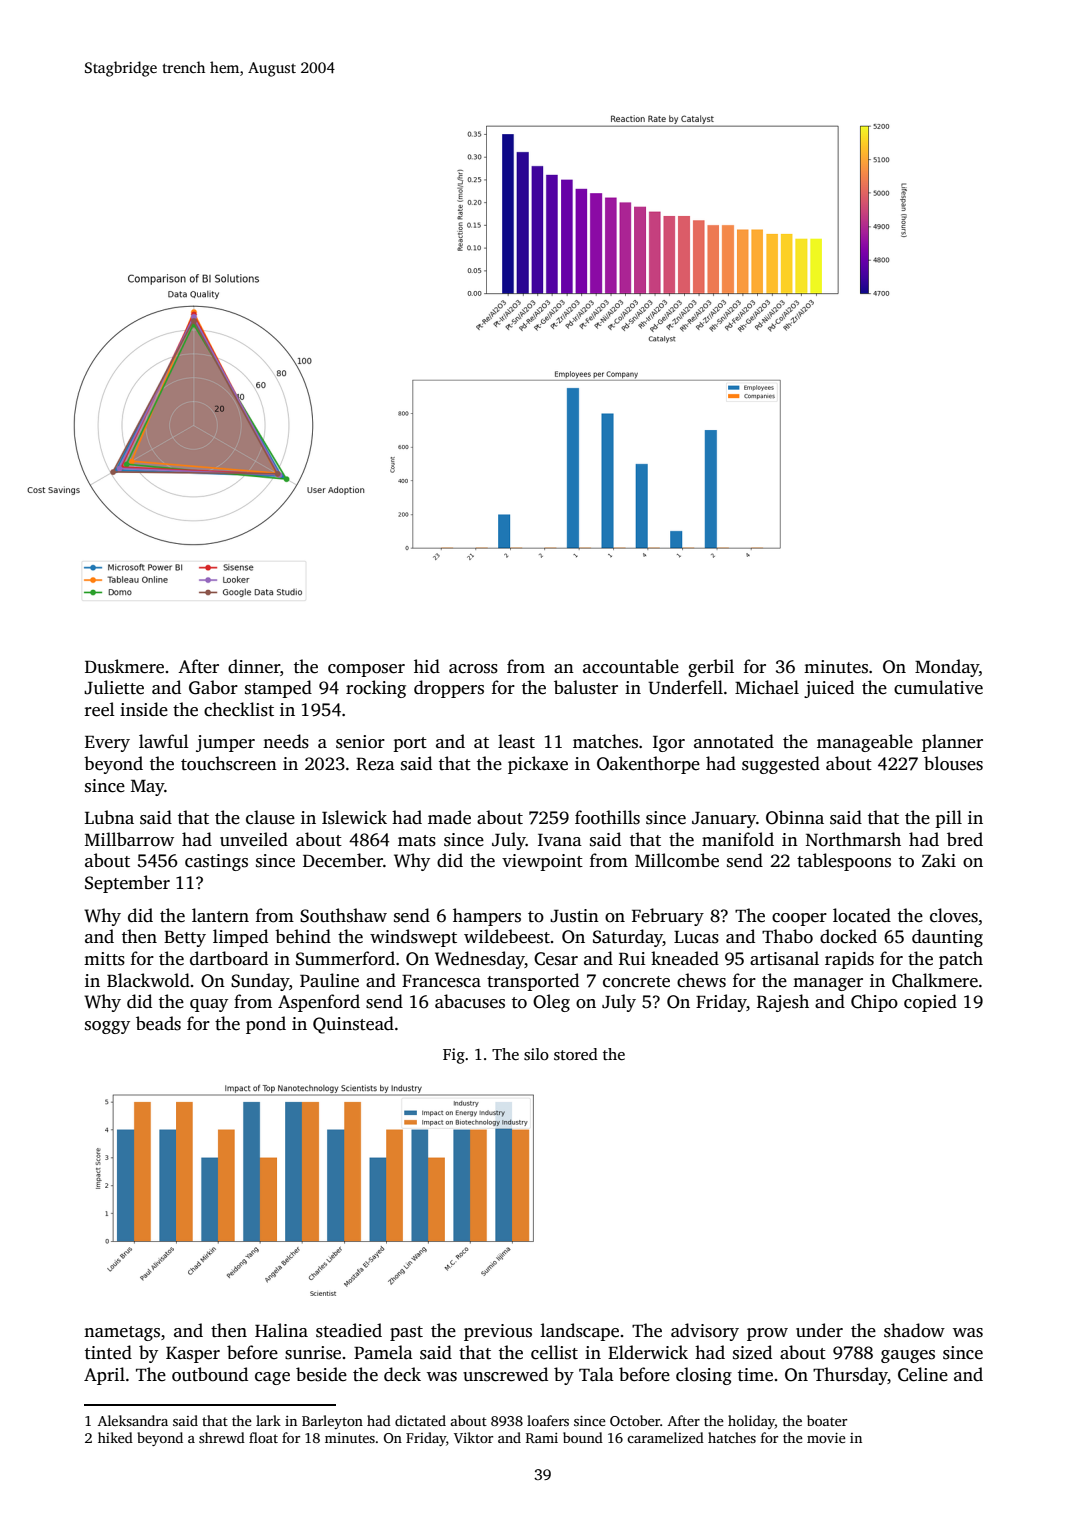 The width and height of the screenshot is (1068, 1517). What do you see at coordinates (556, 959) in the screenshot?
I see `Cesar` at bounding box center [556, 959].
